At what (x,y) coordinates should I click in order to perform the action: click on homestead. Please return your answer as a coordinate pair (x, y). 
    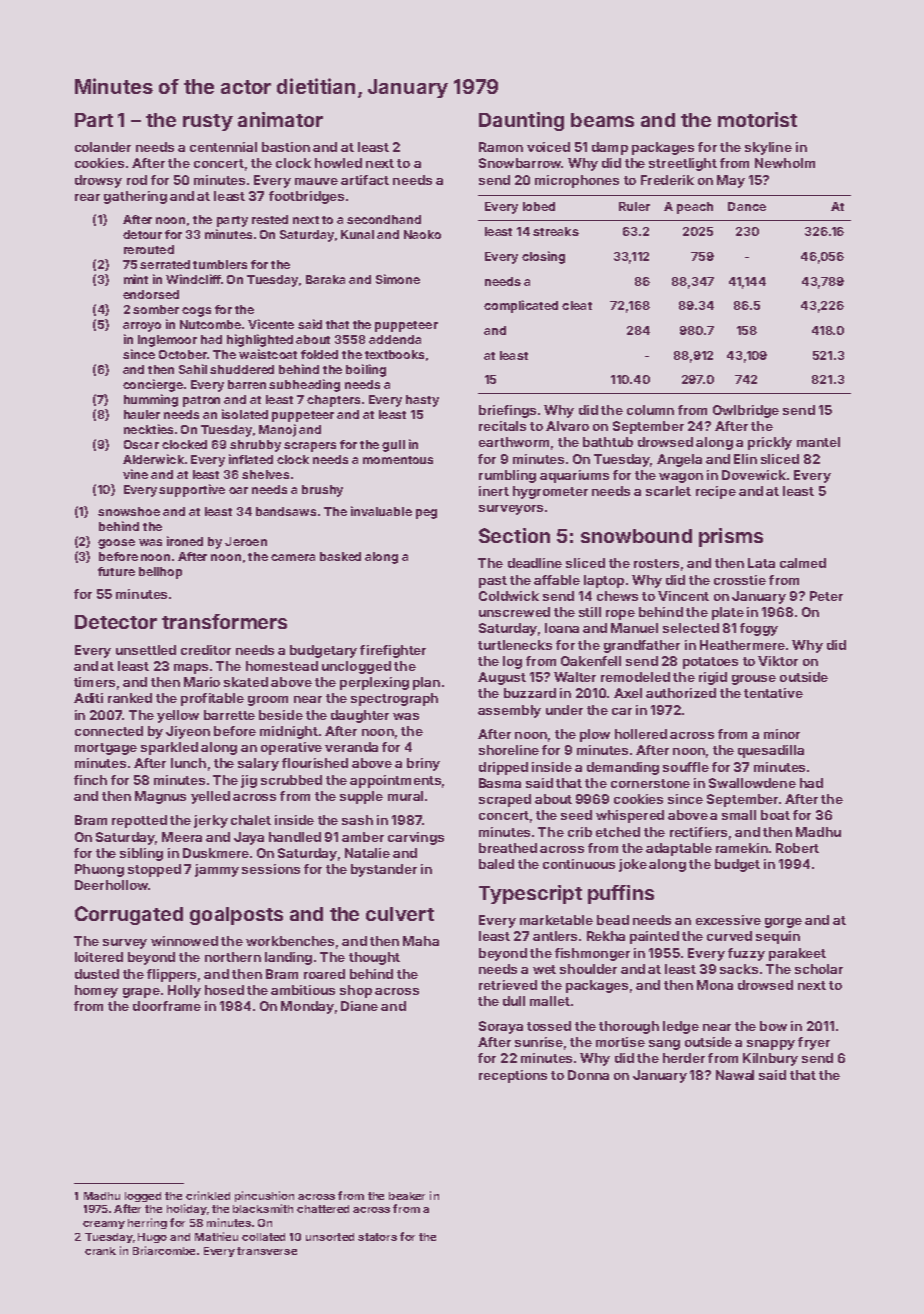
    Looking at the image, I should click on (282, 666).
